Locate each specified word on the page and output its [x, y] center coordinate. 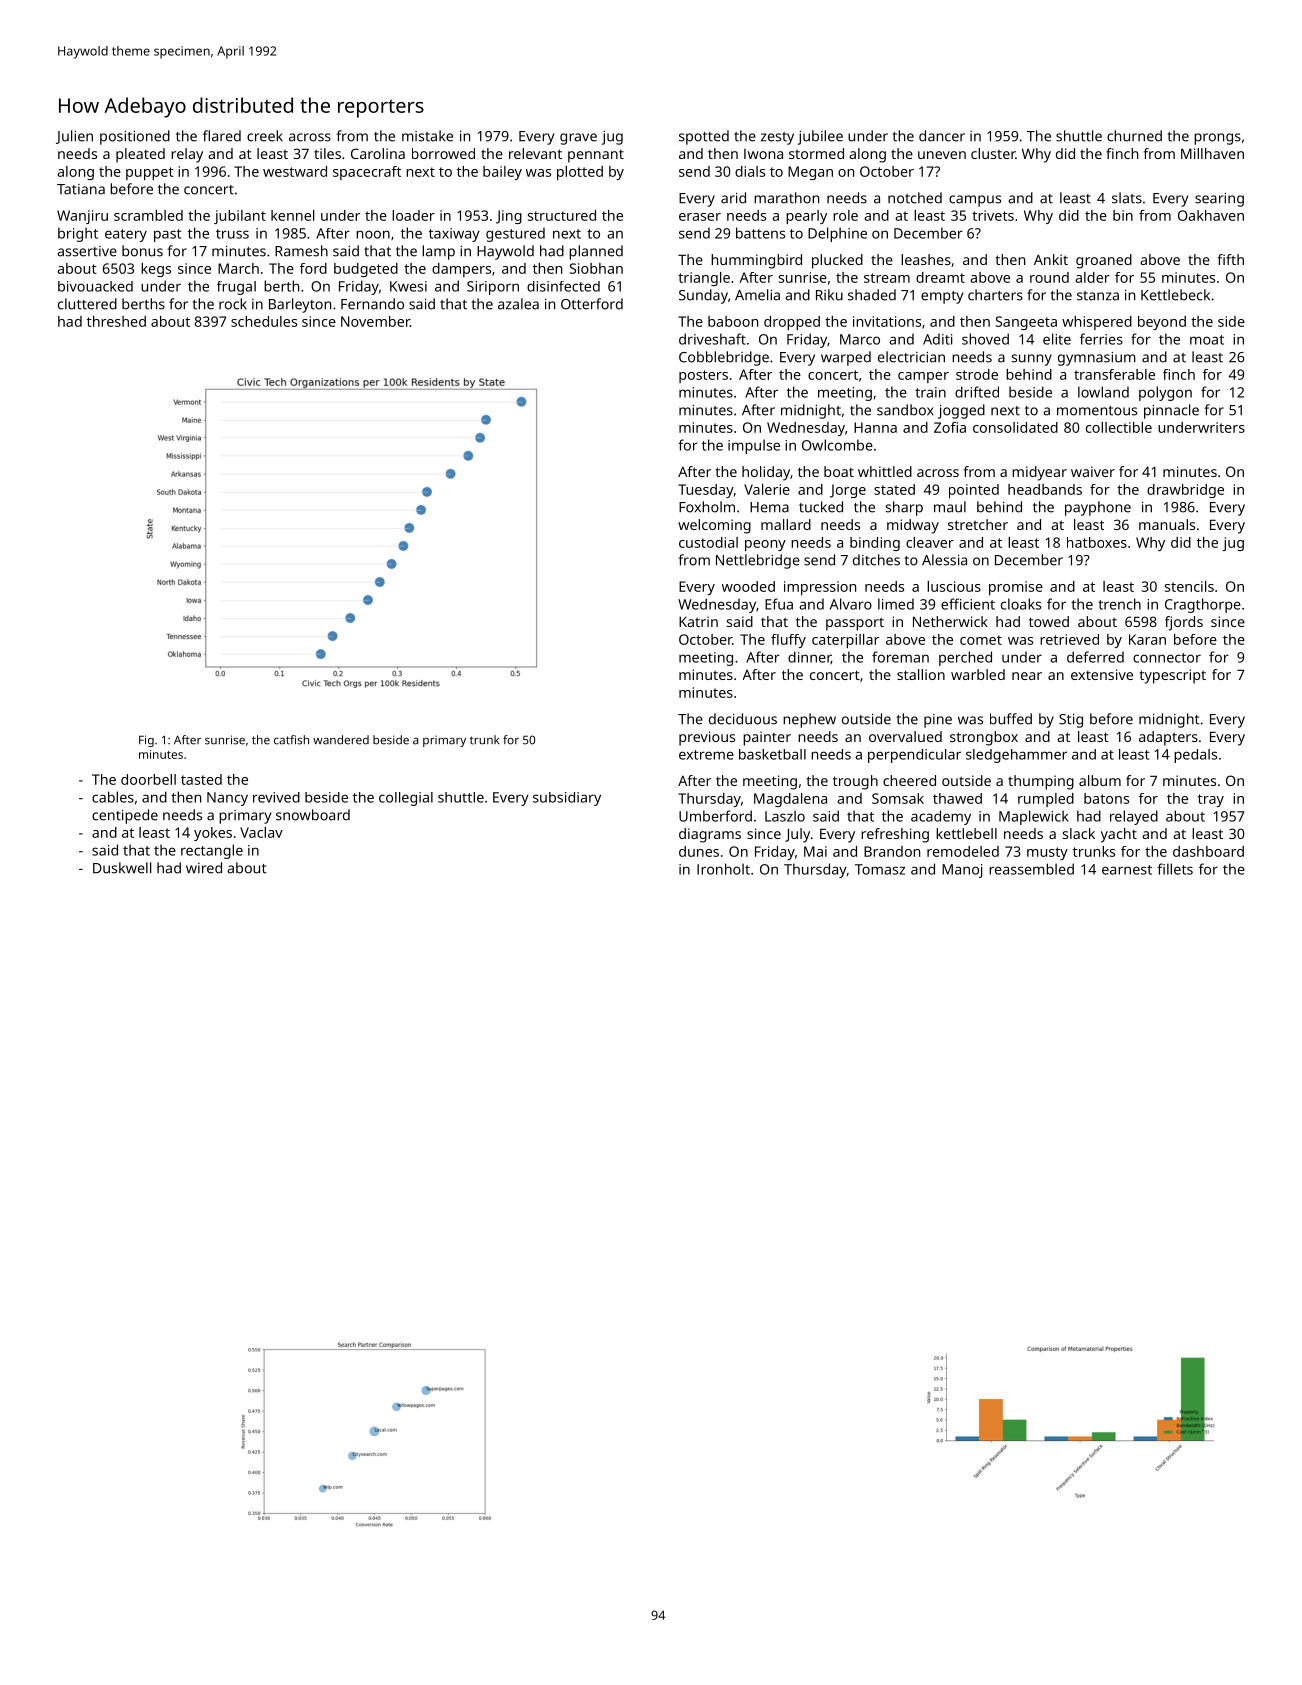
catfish [291, 740]
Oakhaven [1211, 215]
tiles [327, 153]
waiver [1093, 471]
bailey [502, 173]
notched [915, 198]
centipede [125, 816]
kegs [156, 270]
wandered [341, 740]
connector [1167, 658]
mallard [786, 524]
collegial [406, 799]
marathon [786, 198]
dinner [809, 657]
